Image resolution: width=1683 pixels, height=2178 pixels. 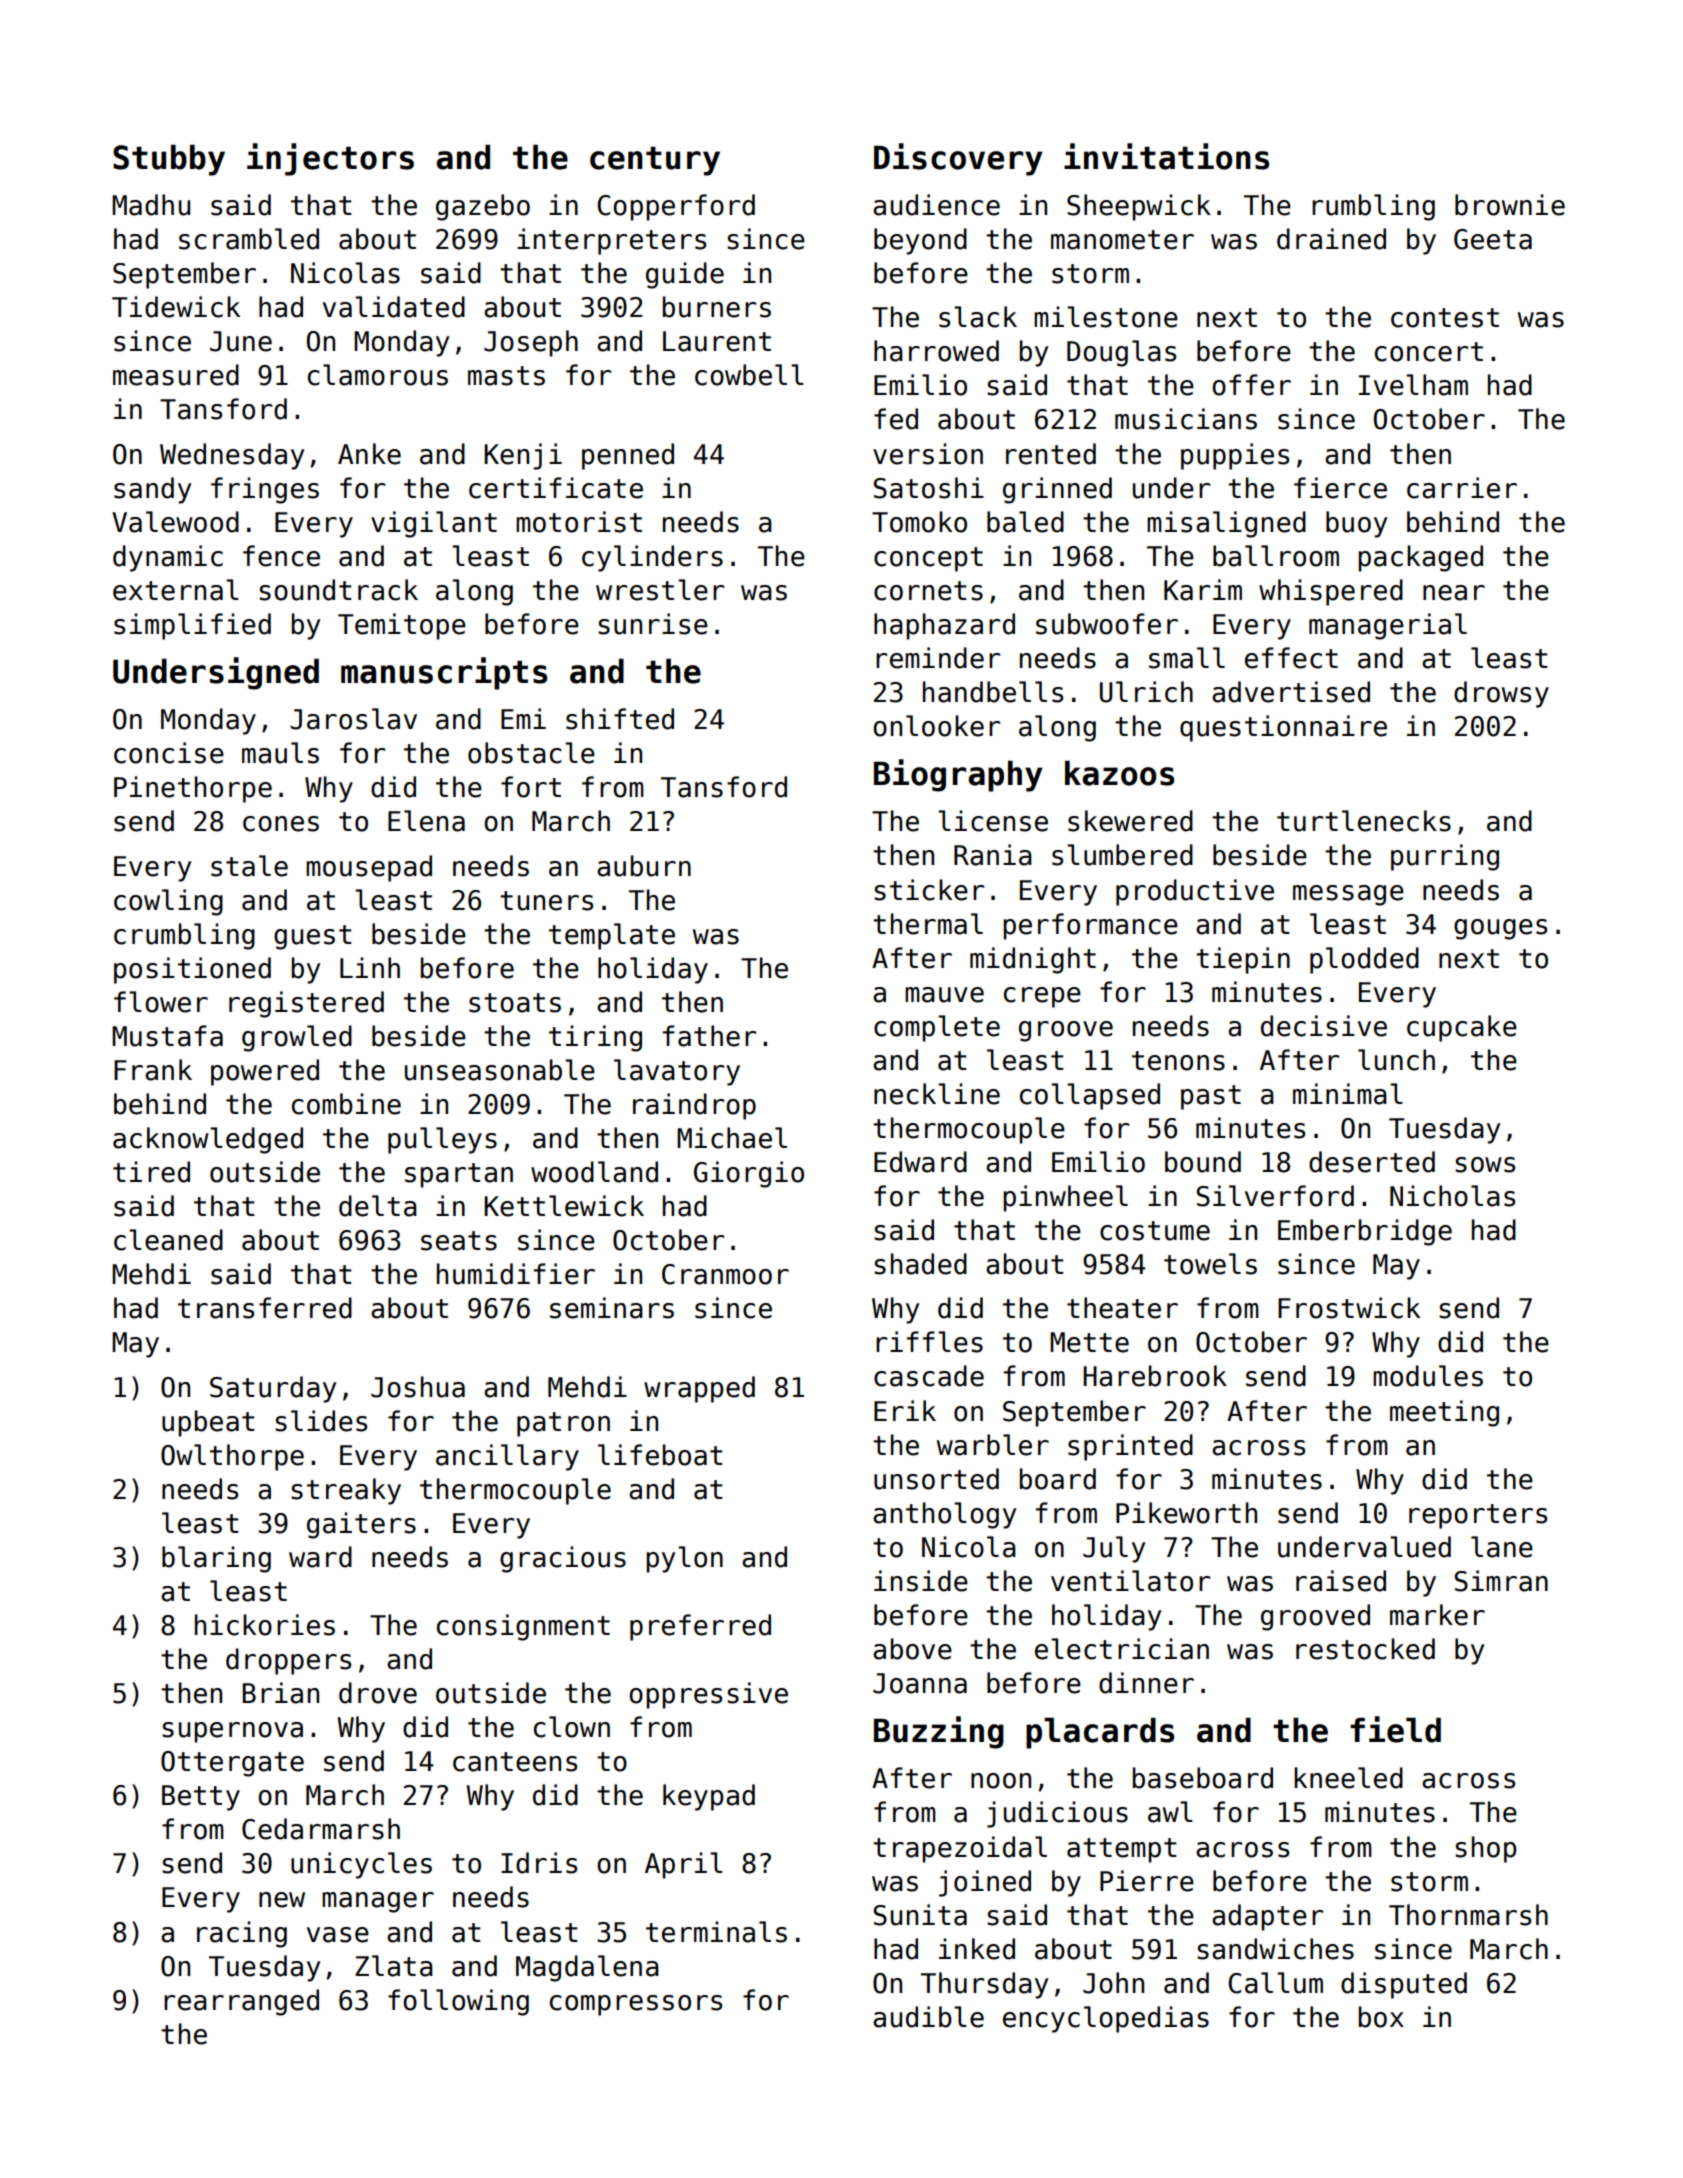 I want to click on cupcake, so click(x=1462, y=1028).
